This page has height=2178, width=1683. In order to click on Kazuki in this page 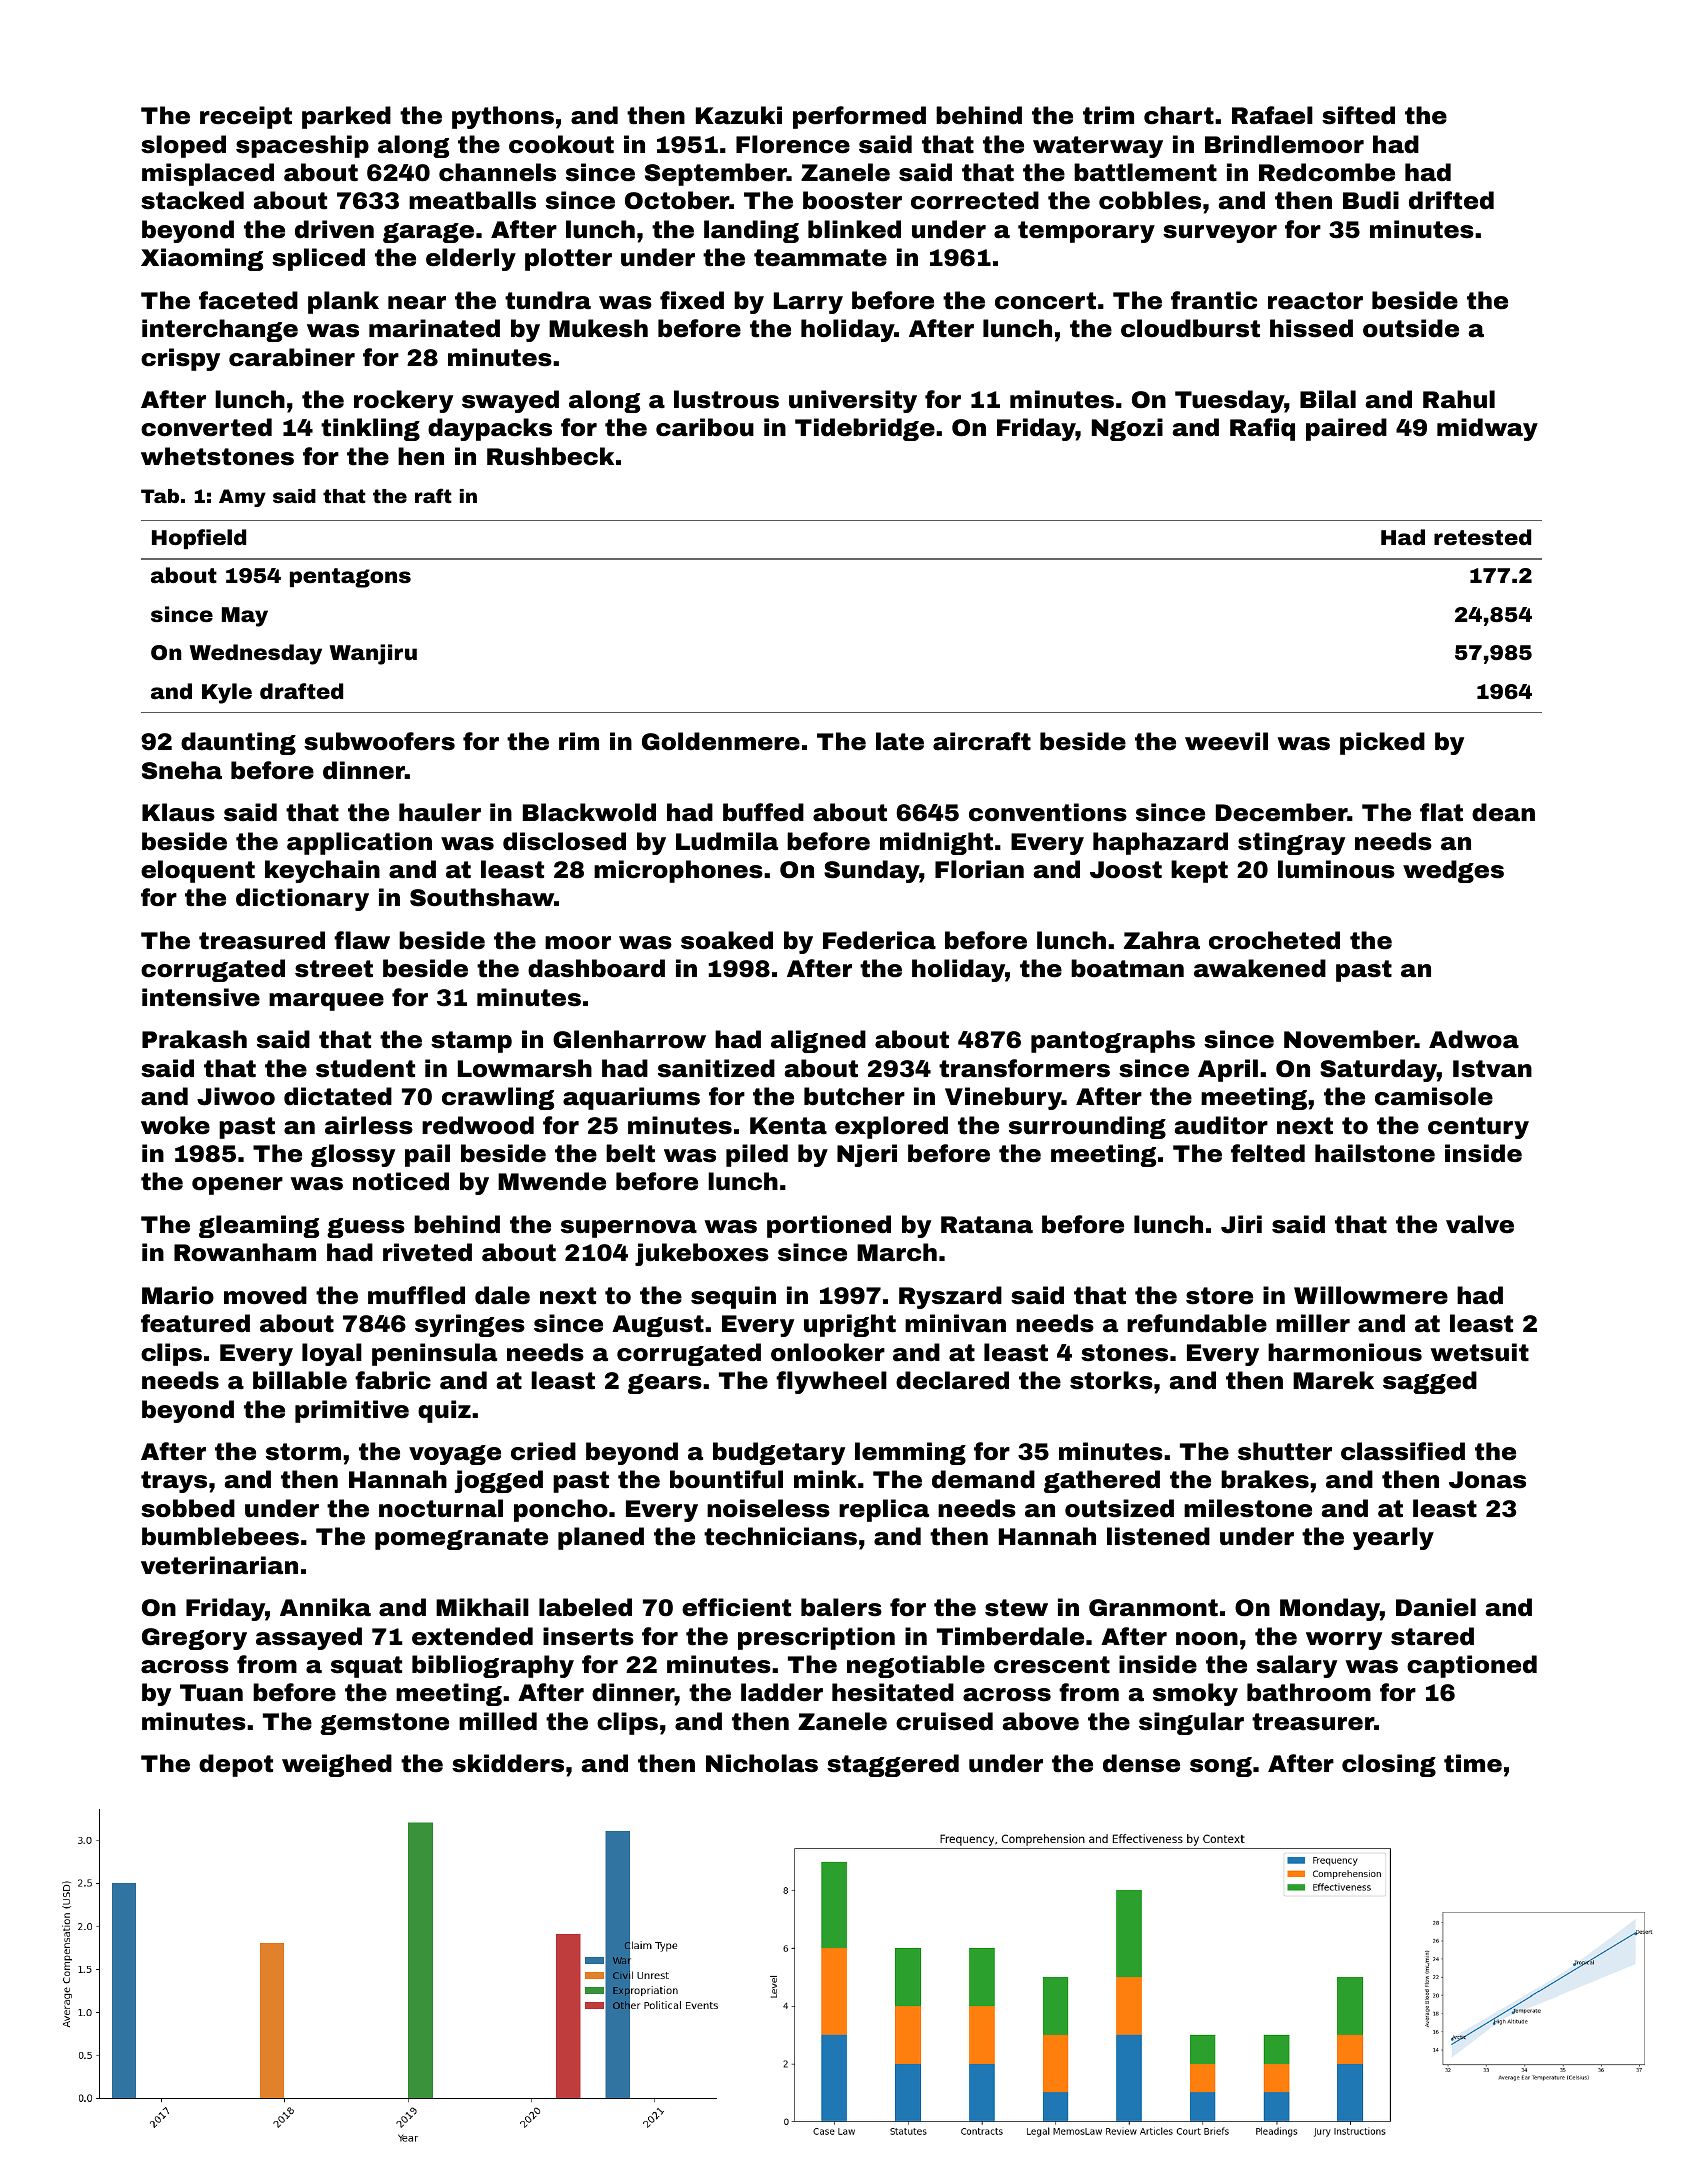, I will do `click(739, 115)`.
